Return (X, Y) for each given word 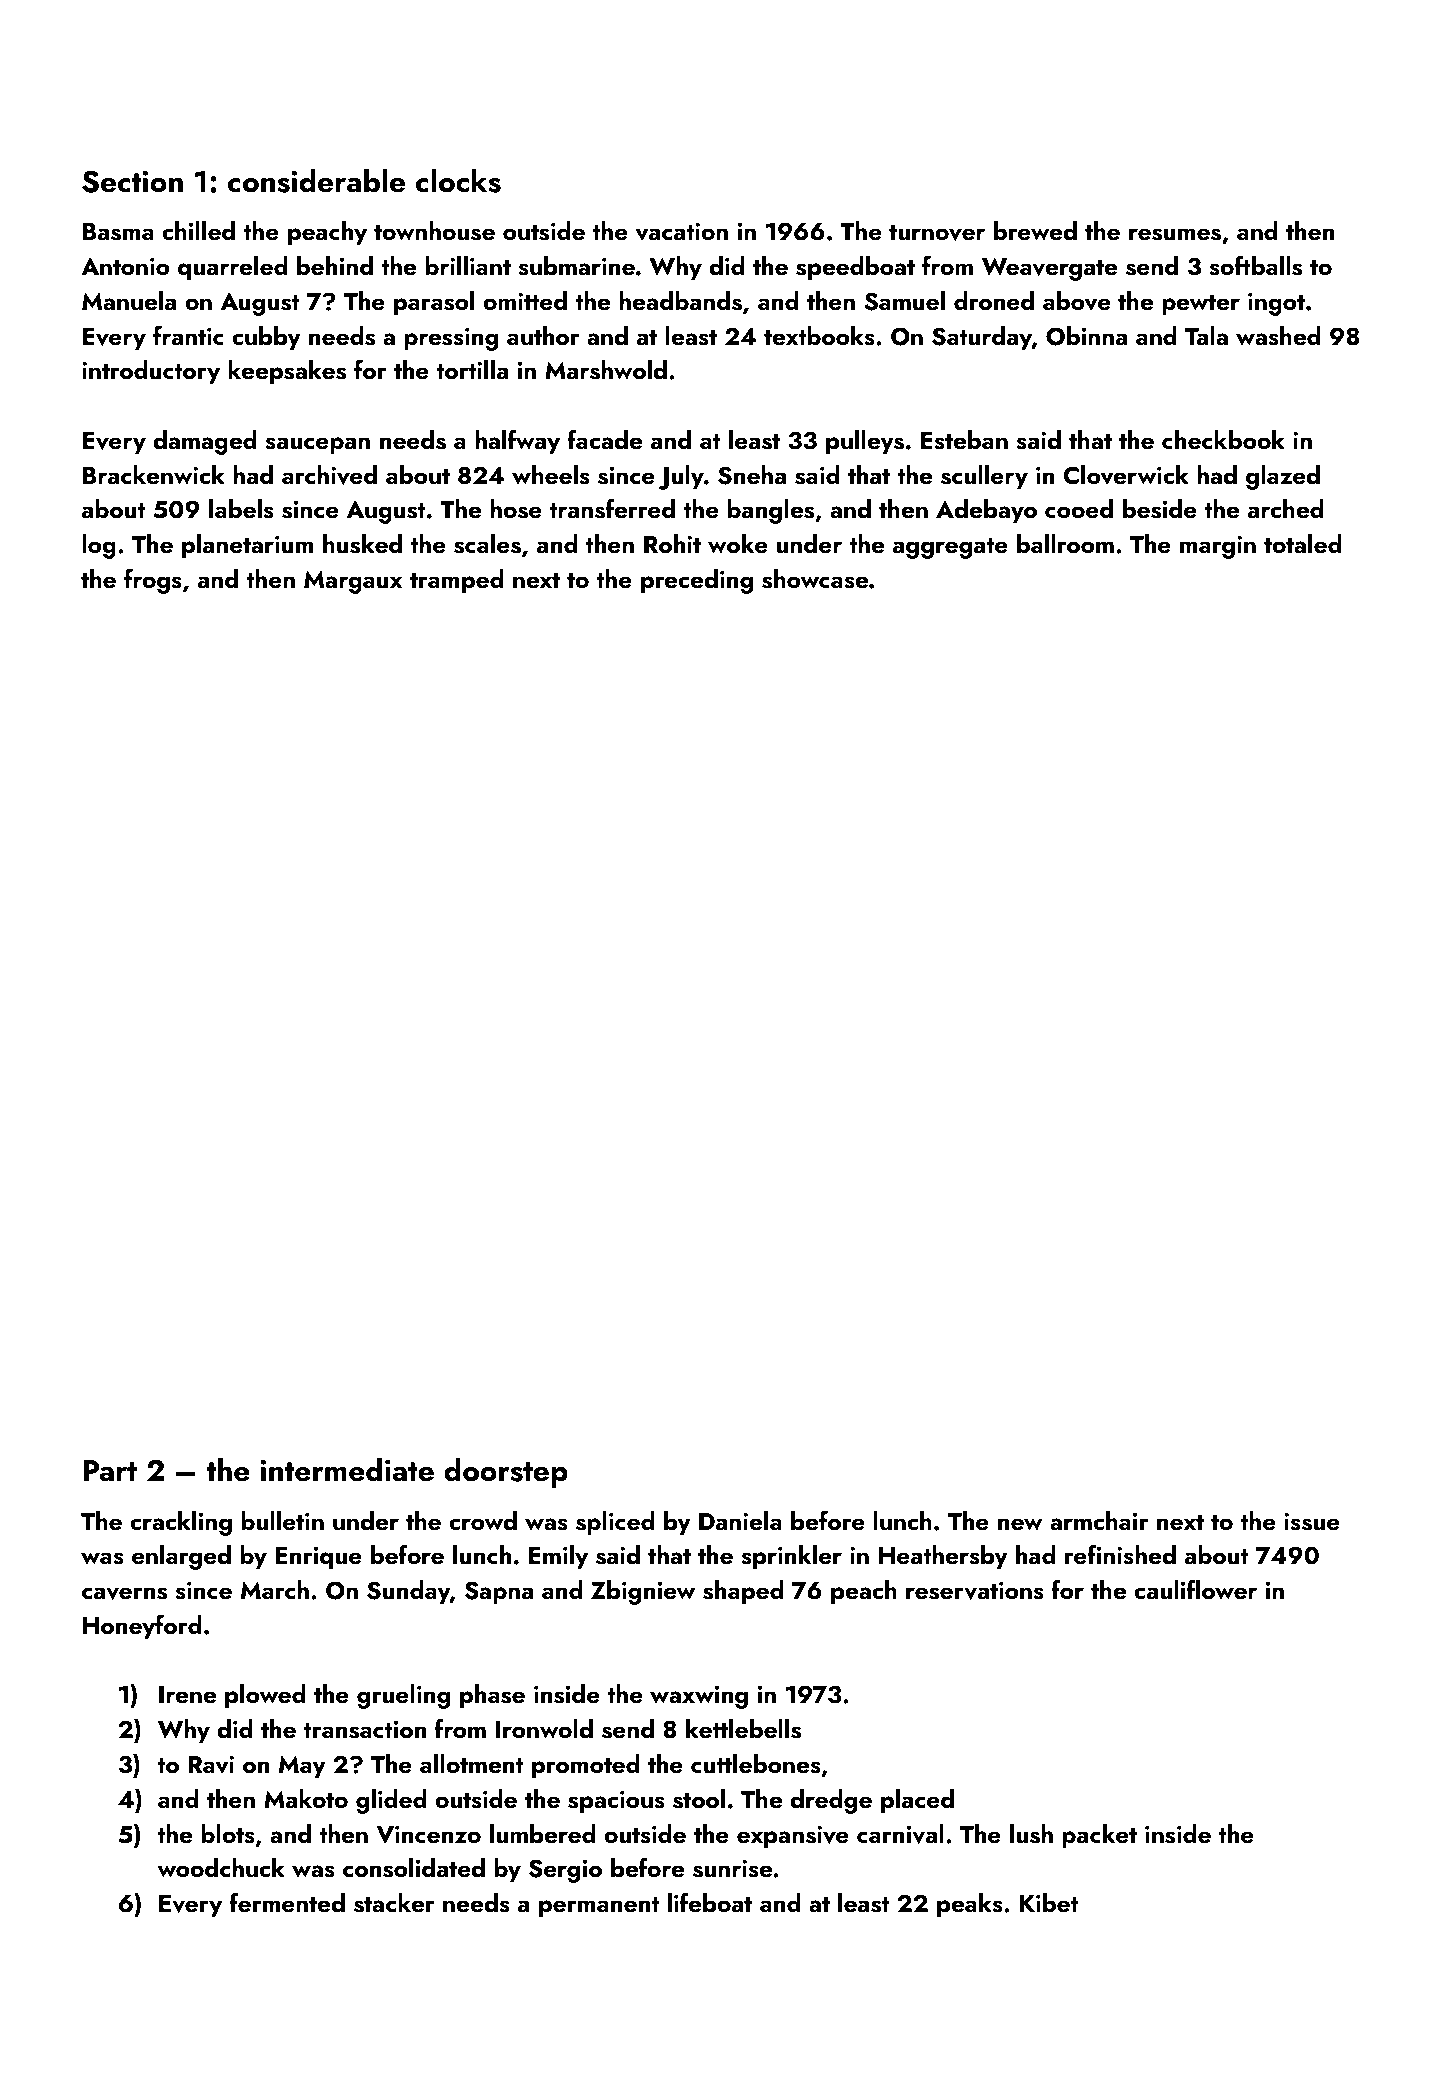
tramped (457, 581)
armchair (1099, 1521)
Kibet (1049, 1903)
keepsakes (287, 372)
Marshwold (606, 370)
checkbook (1223, 440)
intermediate (347, 1469)
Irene (187, 1695)
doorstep (506, 1472)
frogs (153, 581)
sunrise (732, 1868)
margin (1218, 547)
